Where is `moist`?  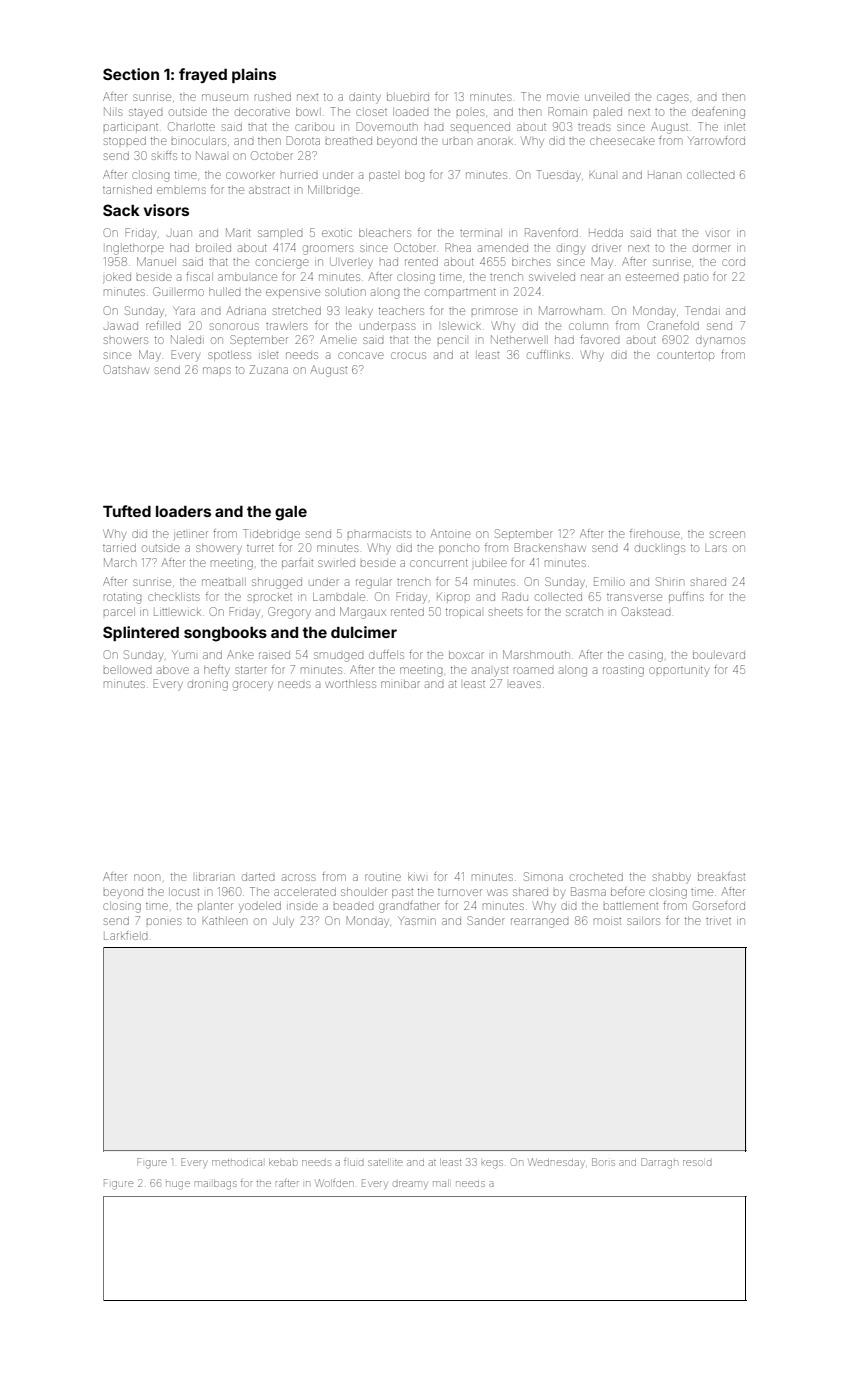 moist is located at coordinates (607, 921).
